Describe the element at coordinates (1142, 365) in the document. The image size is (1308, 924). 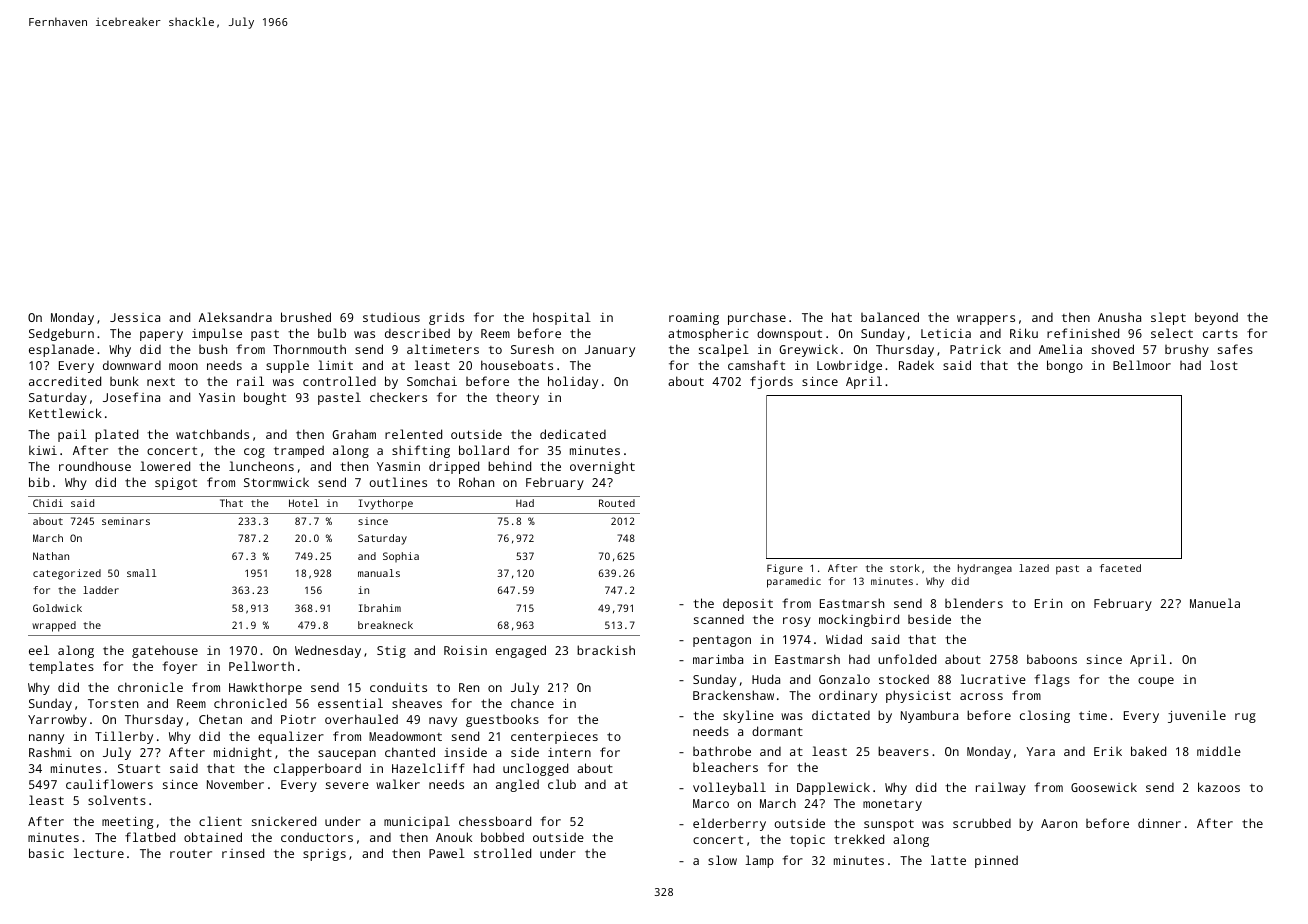
I see `Bellmoor` at that location.
